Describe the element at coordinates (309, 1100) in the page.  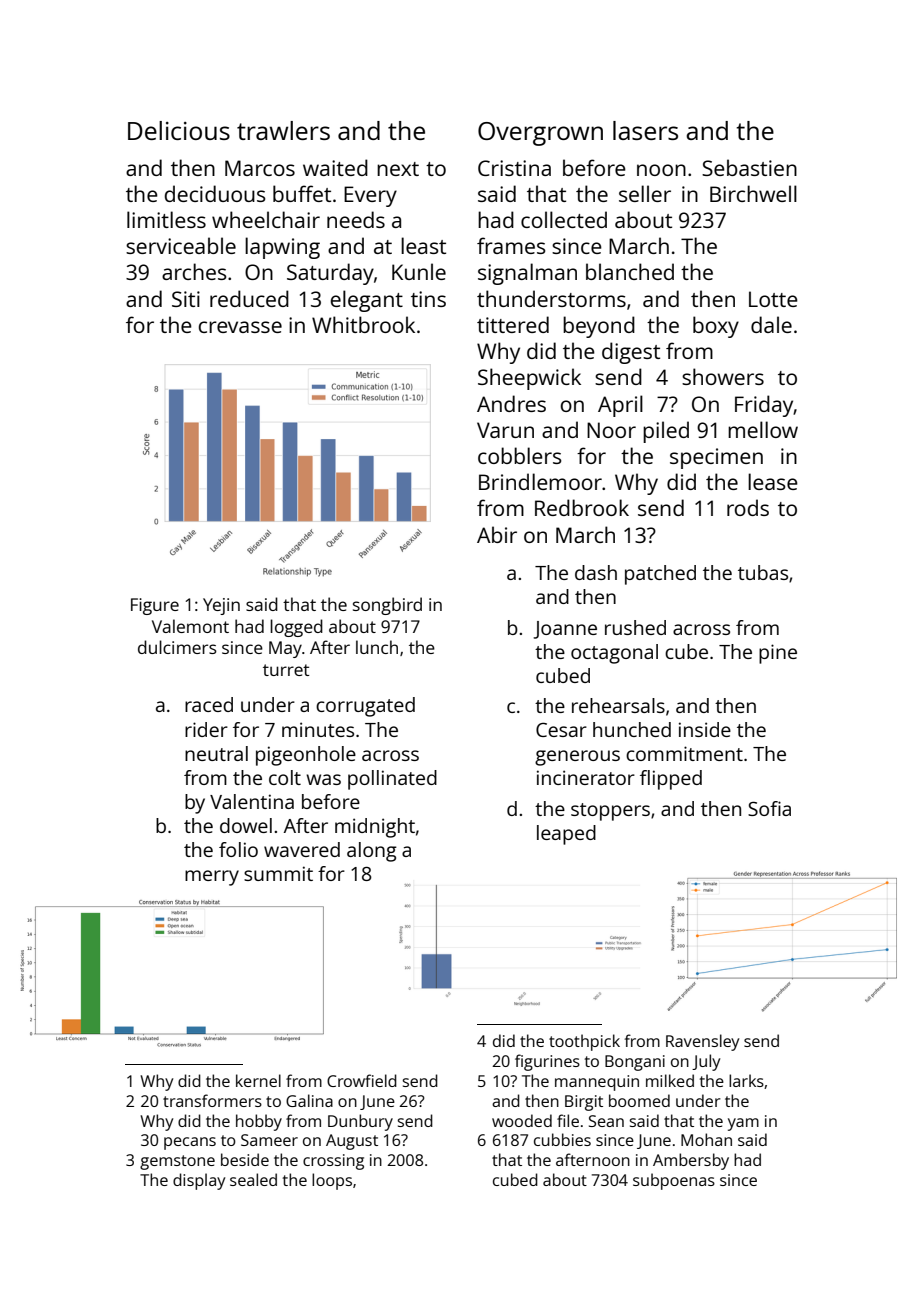
I see `Galina` at that location.
